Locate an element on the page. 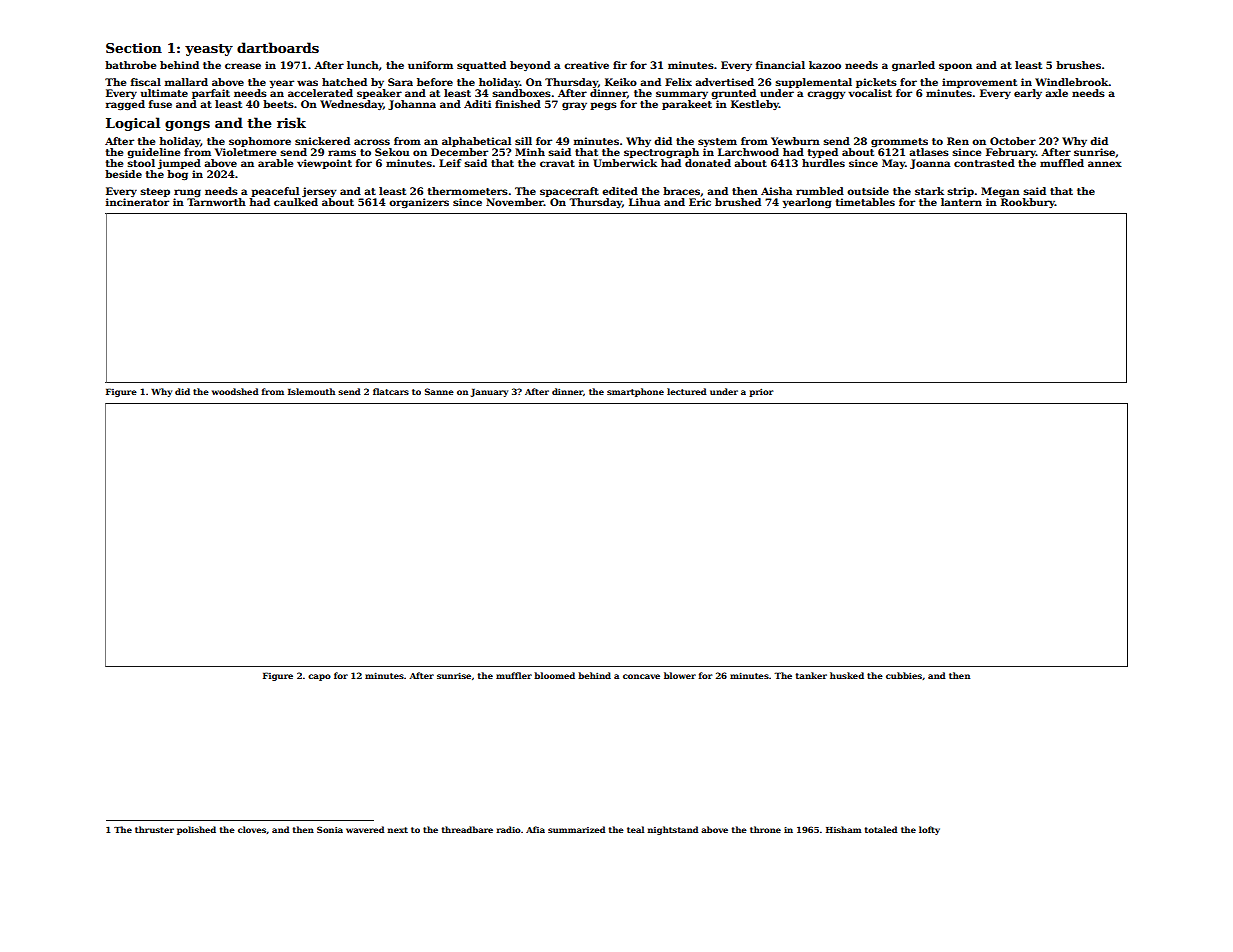 The width and height of the image is (1233, 952). muffler is located at coordinates (514, 675).
